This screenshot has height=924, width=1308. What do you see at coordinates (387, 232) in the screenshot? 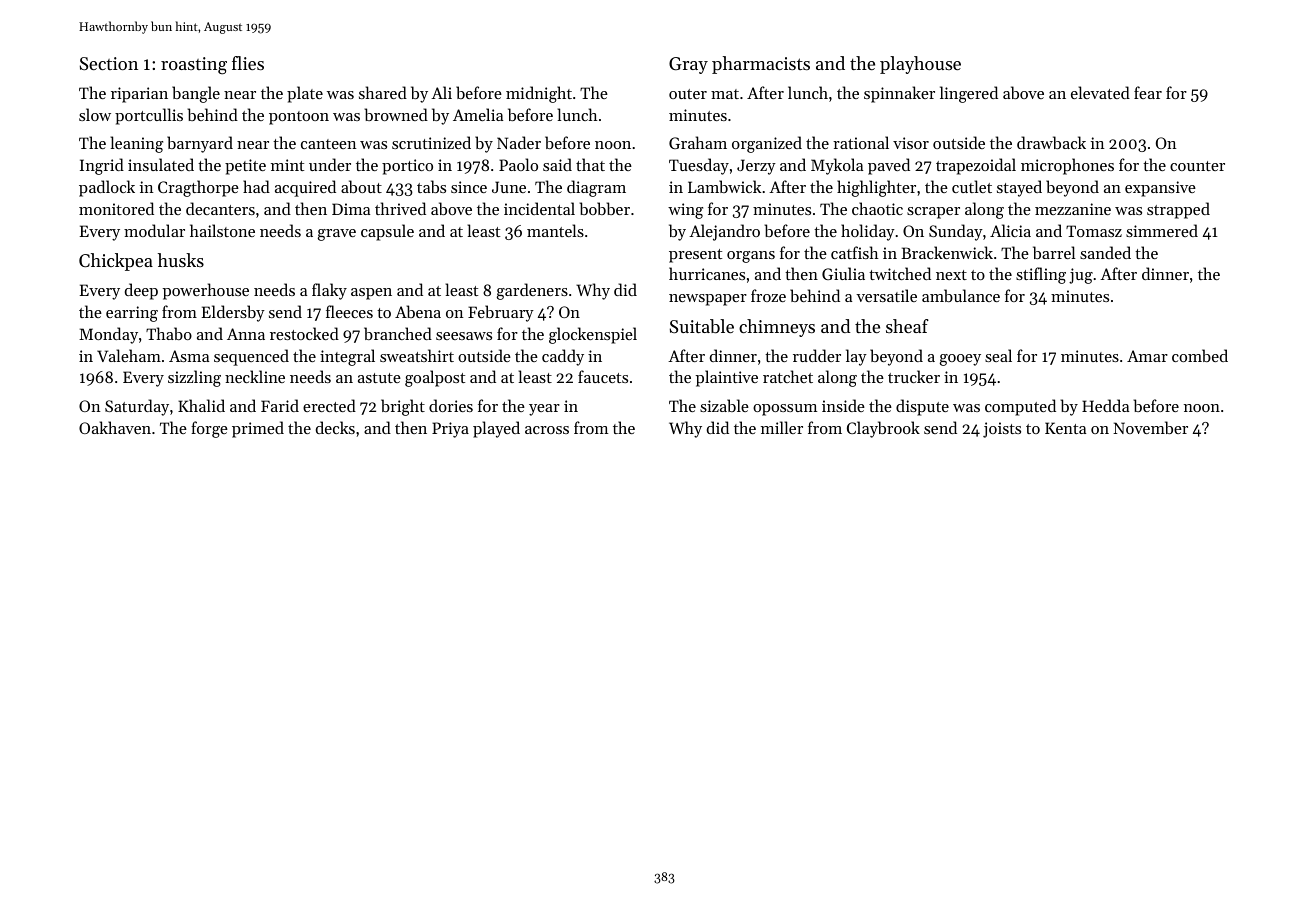
I see `capsule` at bounding box center [387, 232].
